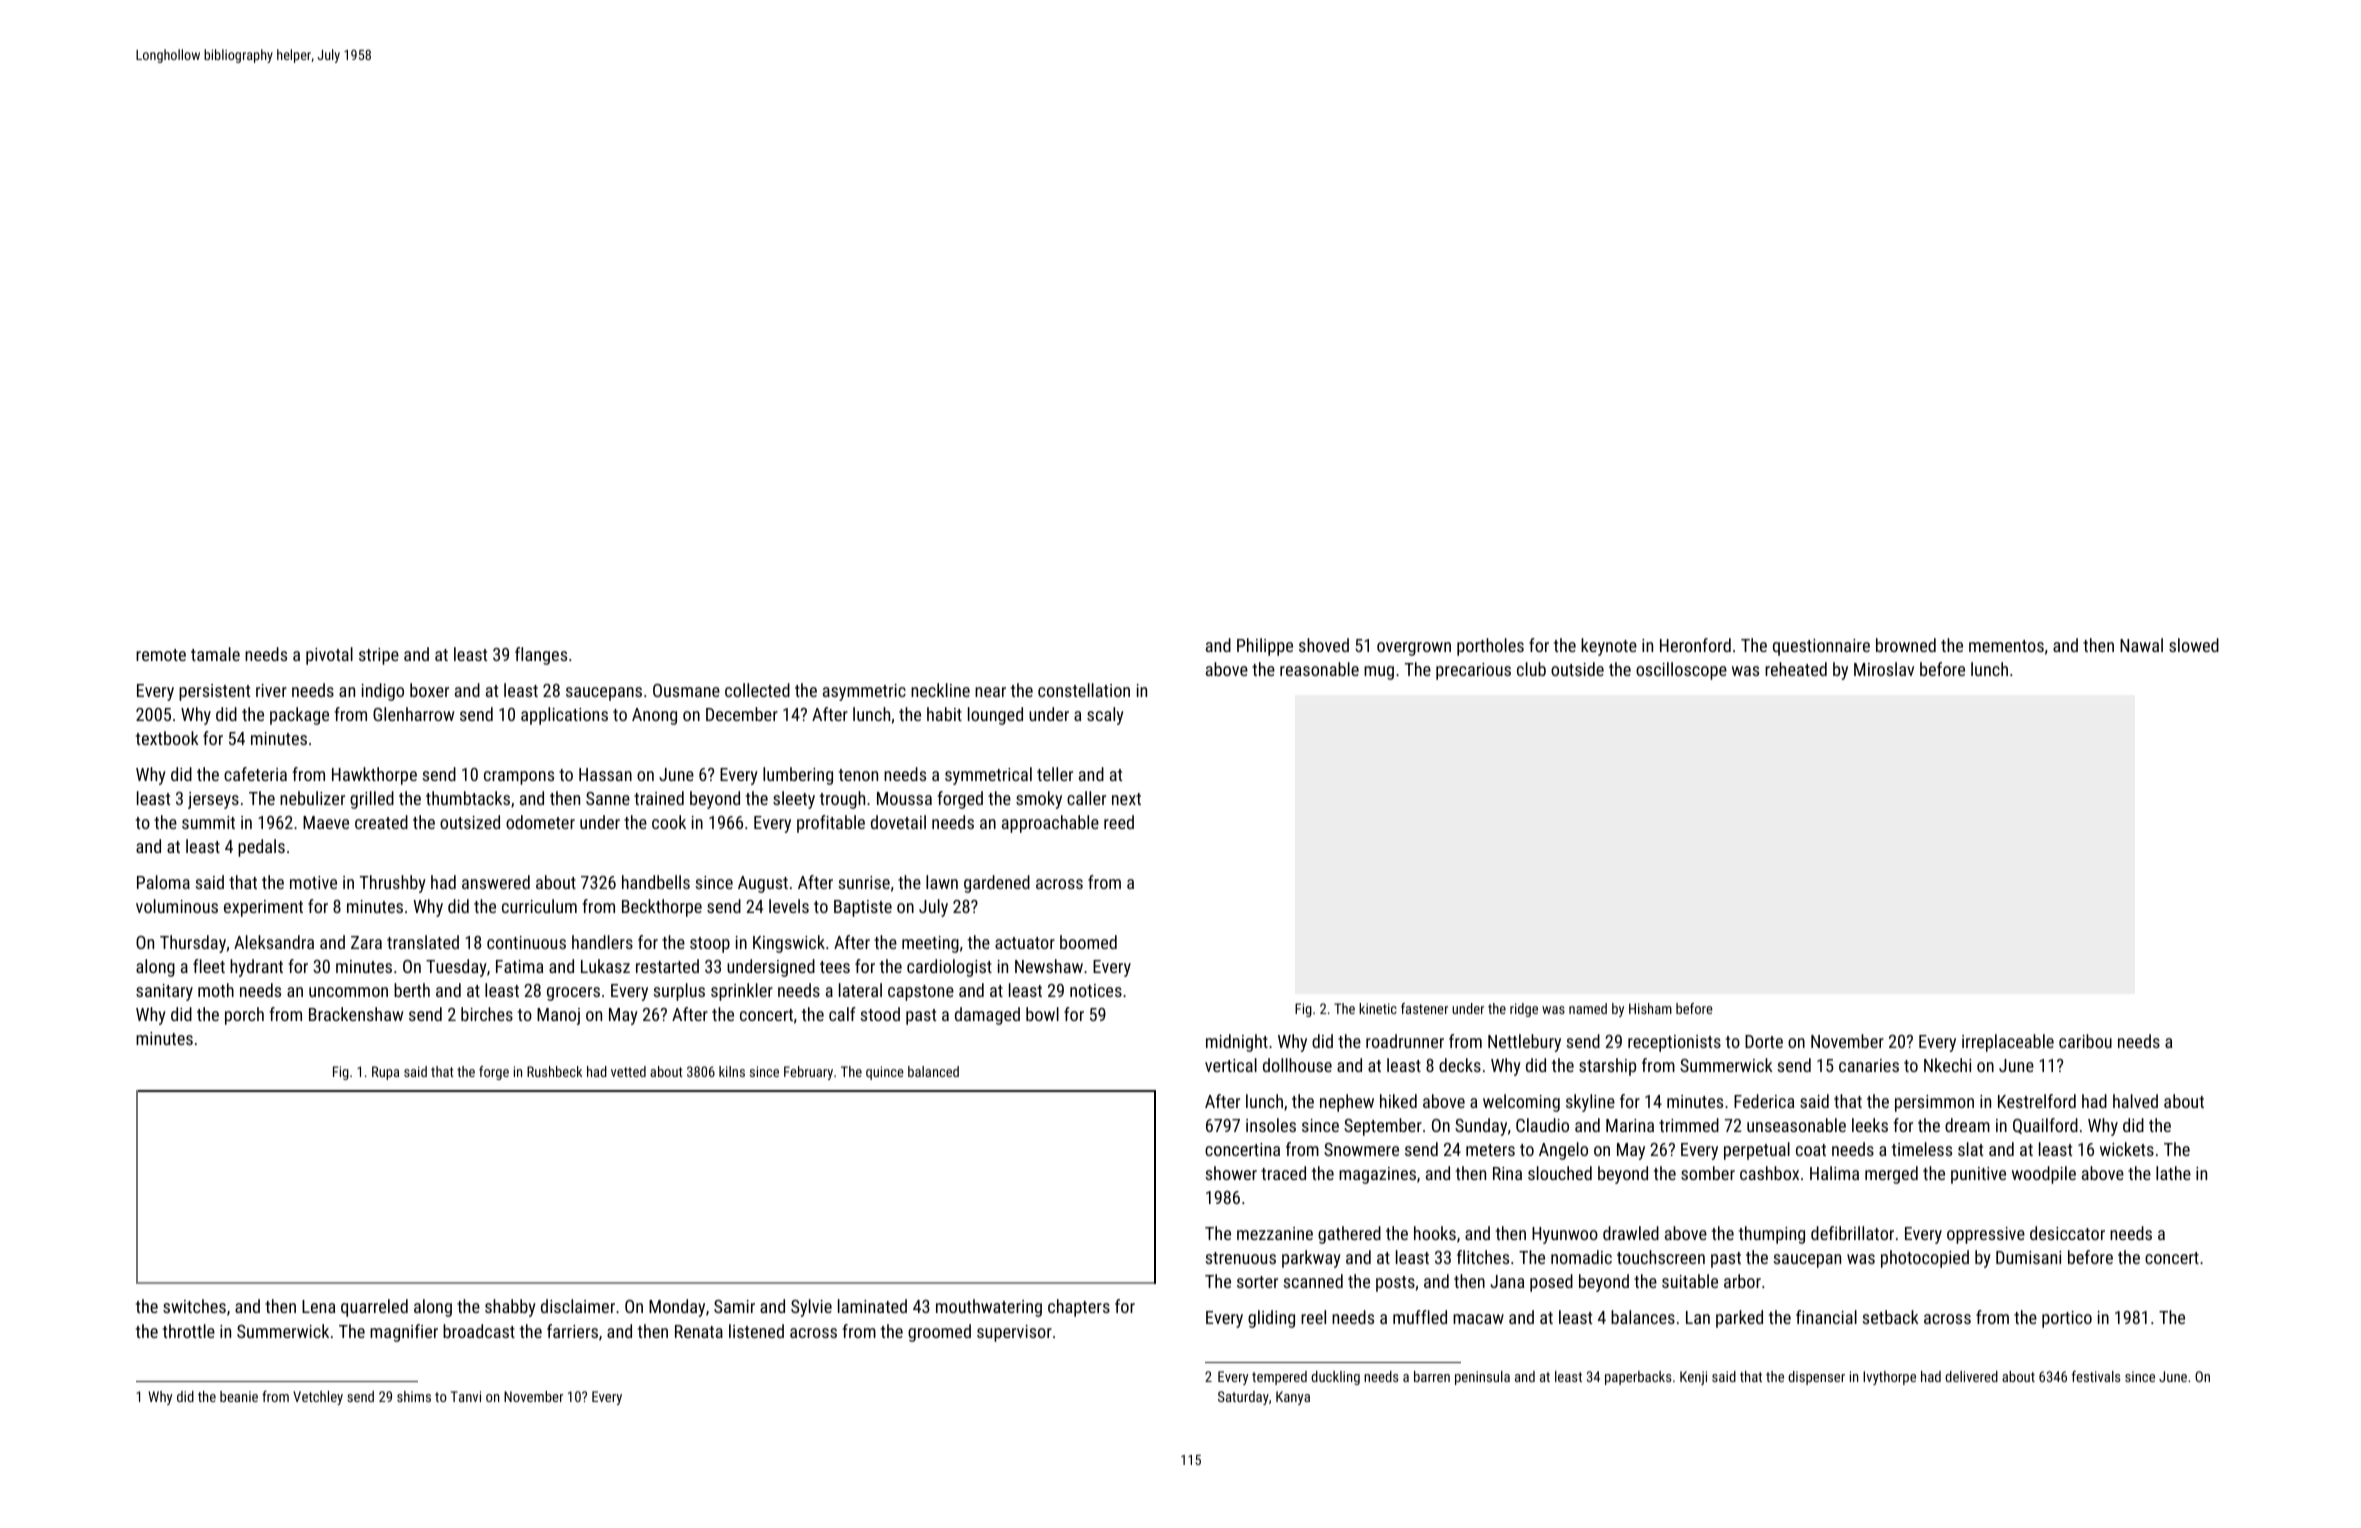 The height and width of the screenshot is (1528, 2361). Describe the element at coordinates (189, 1331) in the screenshot. I see `throttle` at that location.
